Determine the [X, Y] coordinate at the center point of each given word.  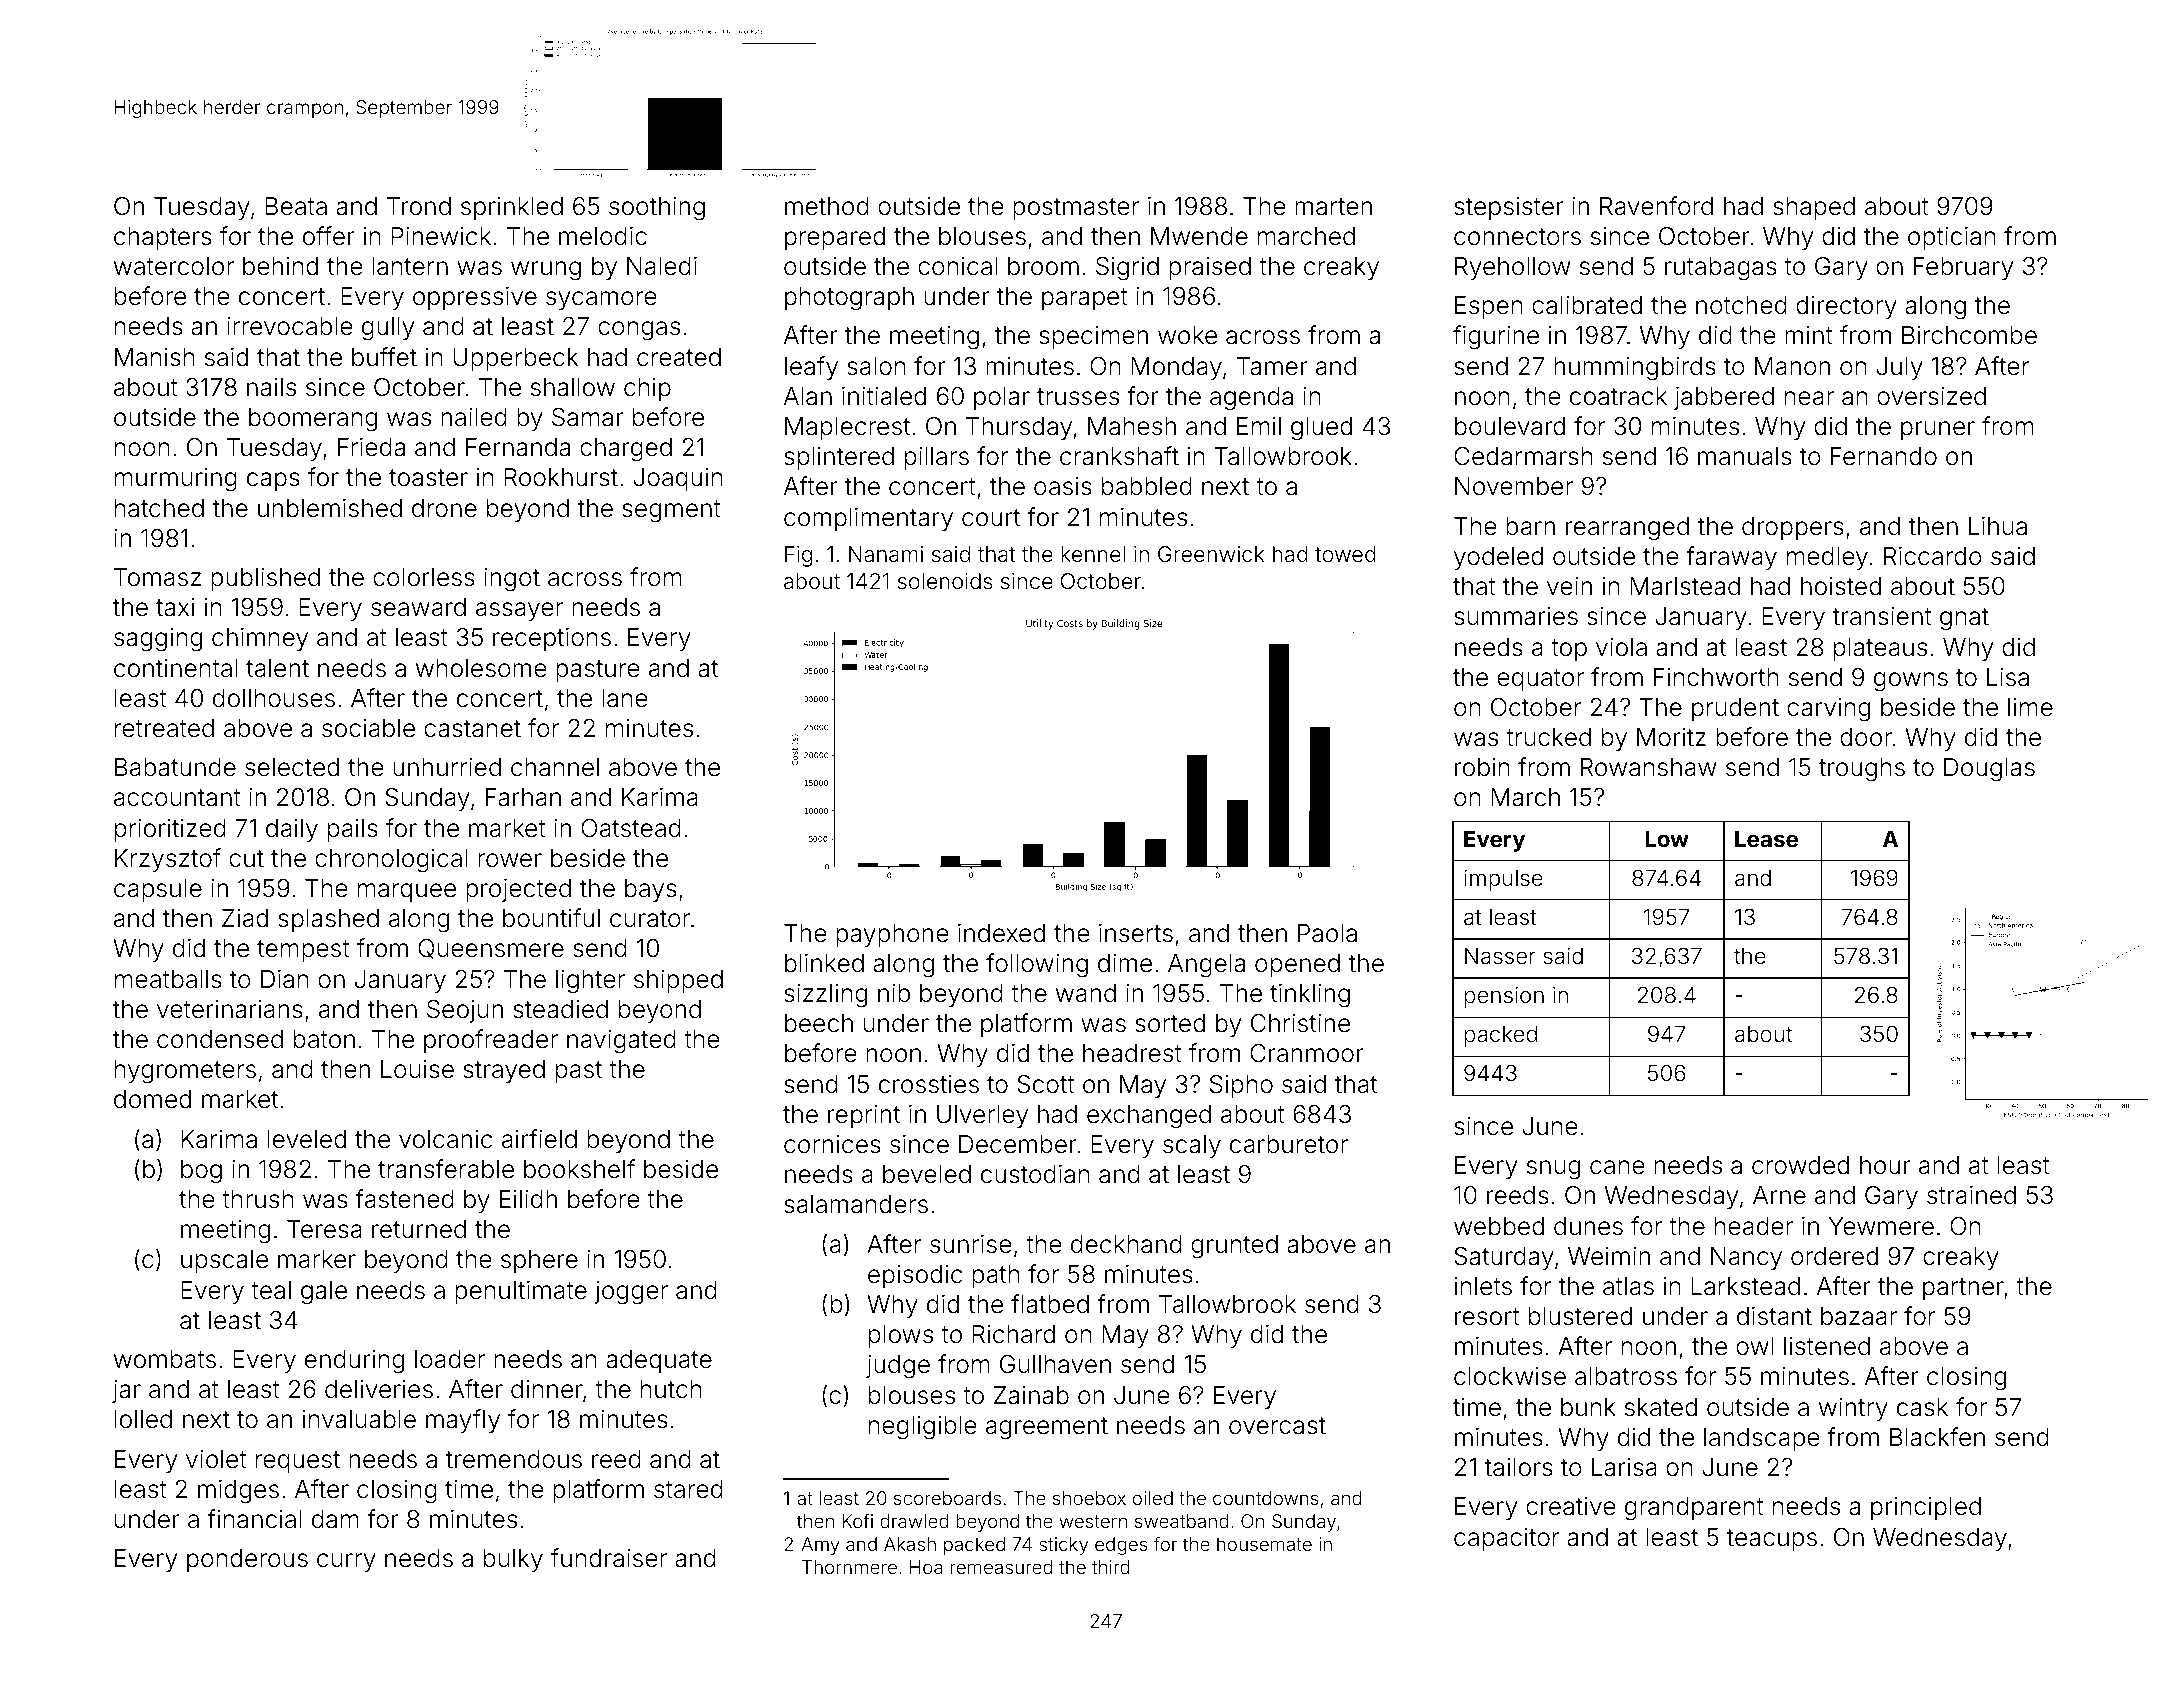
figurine [1496, 337]
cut [246, 858]
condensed [220, 1039]
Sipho [1241, 1086]
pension [1504, 997]
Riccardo [1933, 556]
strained [1971, 1195]
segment [671, 511]
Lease [1766, 839]
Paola [1327, 933]
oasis [1063, 486]
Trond [419, 206]
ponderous [247, 1560]
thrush [258, 1199]
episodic [915, 1276]
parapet [1085, 299]
